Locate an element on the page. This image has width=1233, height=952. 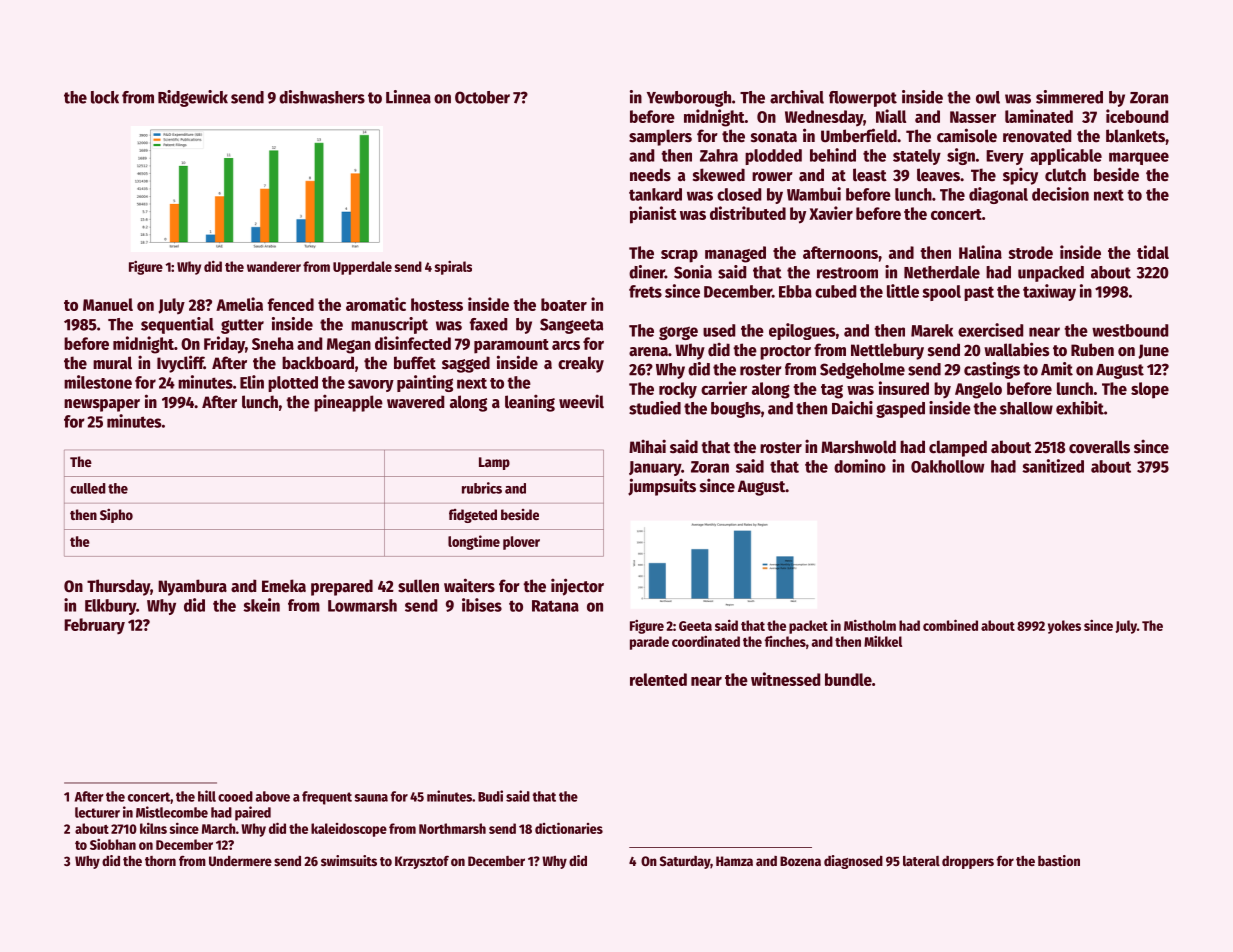
wavered is located at coordinates (415, 402).
